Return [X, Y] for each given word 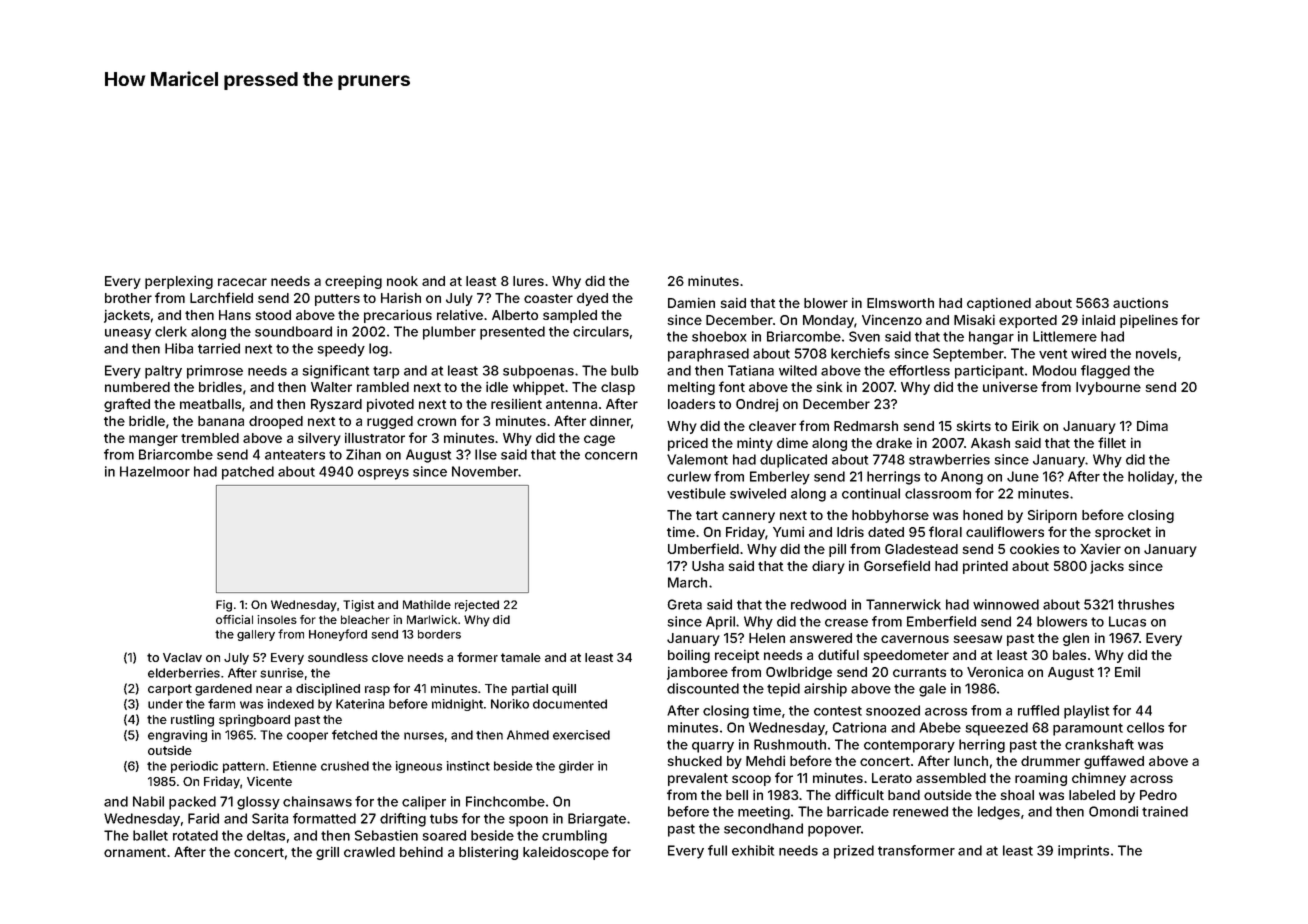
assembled [951, 778]
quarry [713, 747]
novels [1156, 353]
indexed [290, 704]
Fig [224, 606]
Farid [203, 818]
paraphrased [708, 355]
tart [707, 515]
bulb [624, 370]
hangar [991, 338]
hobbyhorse [890, 516]
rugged [390, 422]
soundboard [293, 331]
